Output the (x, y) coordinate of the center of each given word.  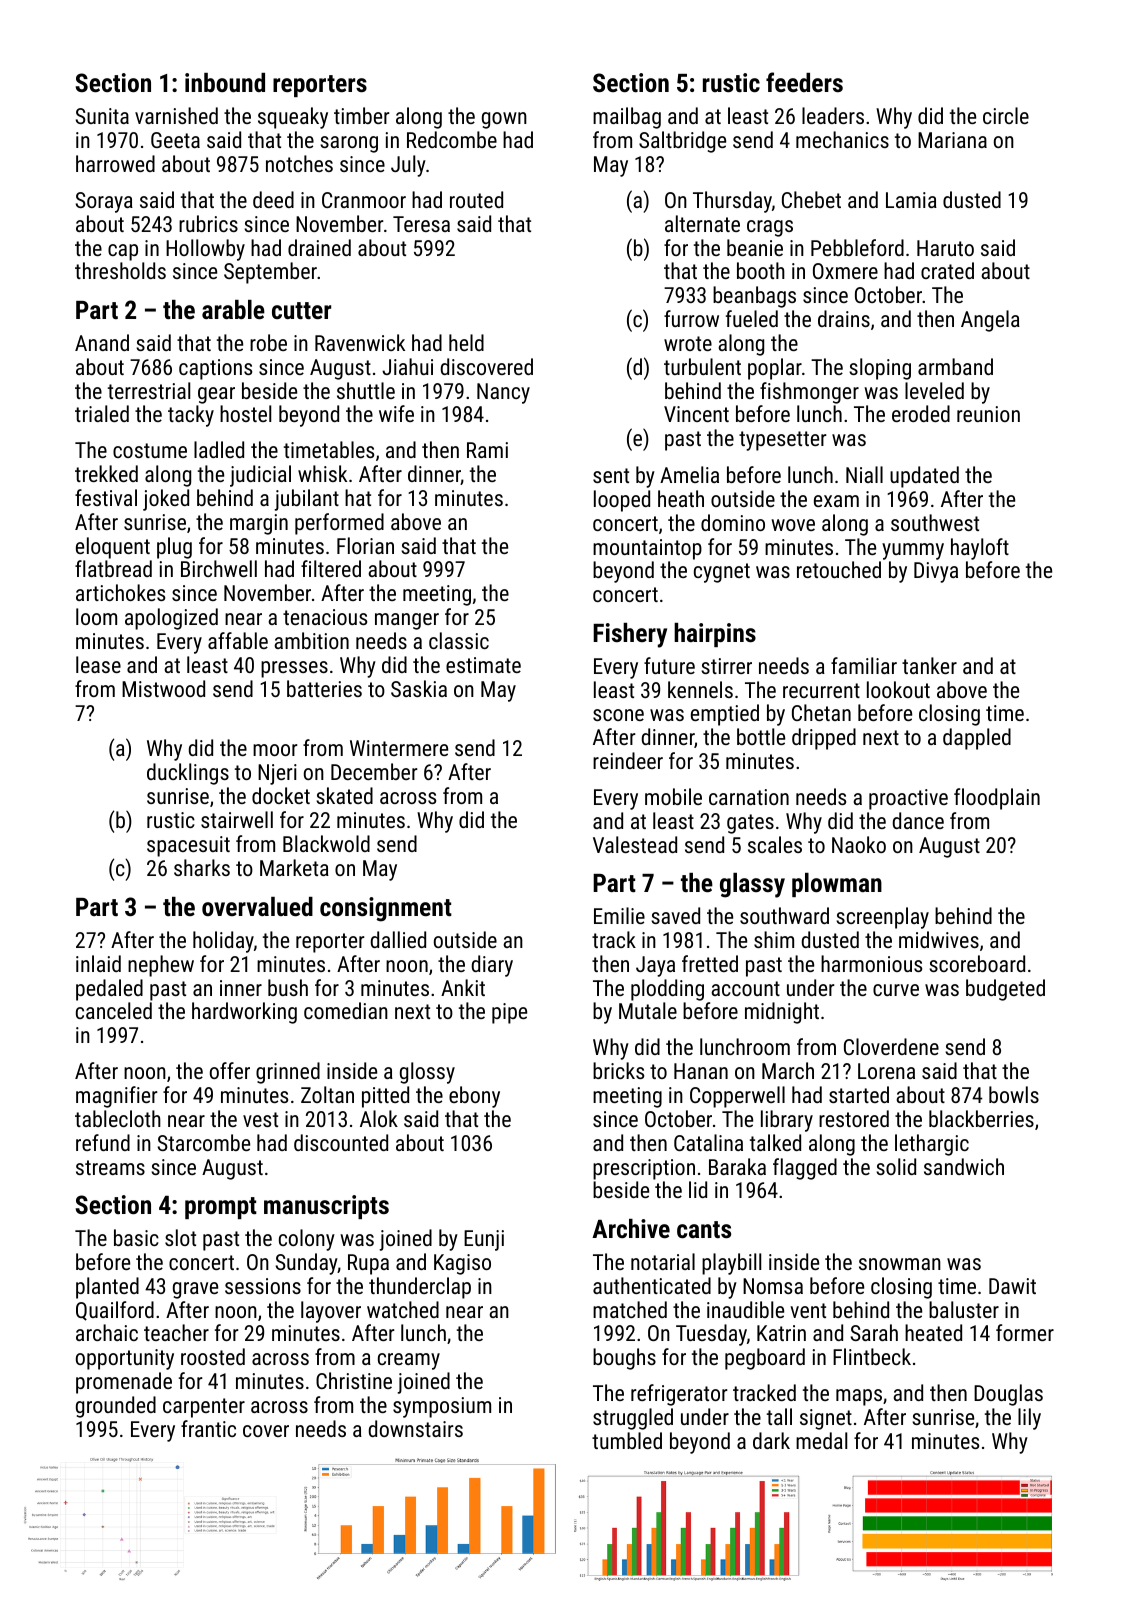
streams (110, 1167)
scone (618, 715)
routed (476, 199)
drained (319, 247)
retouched (839, 569)
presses (294, 669)
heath (681, 498)
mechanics (842, 139)
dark (771, 1440)
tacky (191, 416)
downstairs (416, 1428)
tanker (929, 665)
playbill (731, 1264)
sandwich (964, 1166)
